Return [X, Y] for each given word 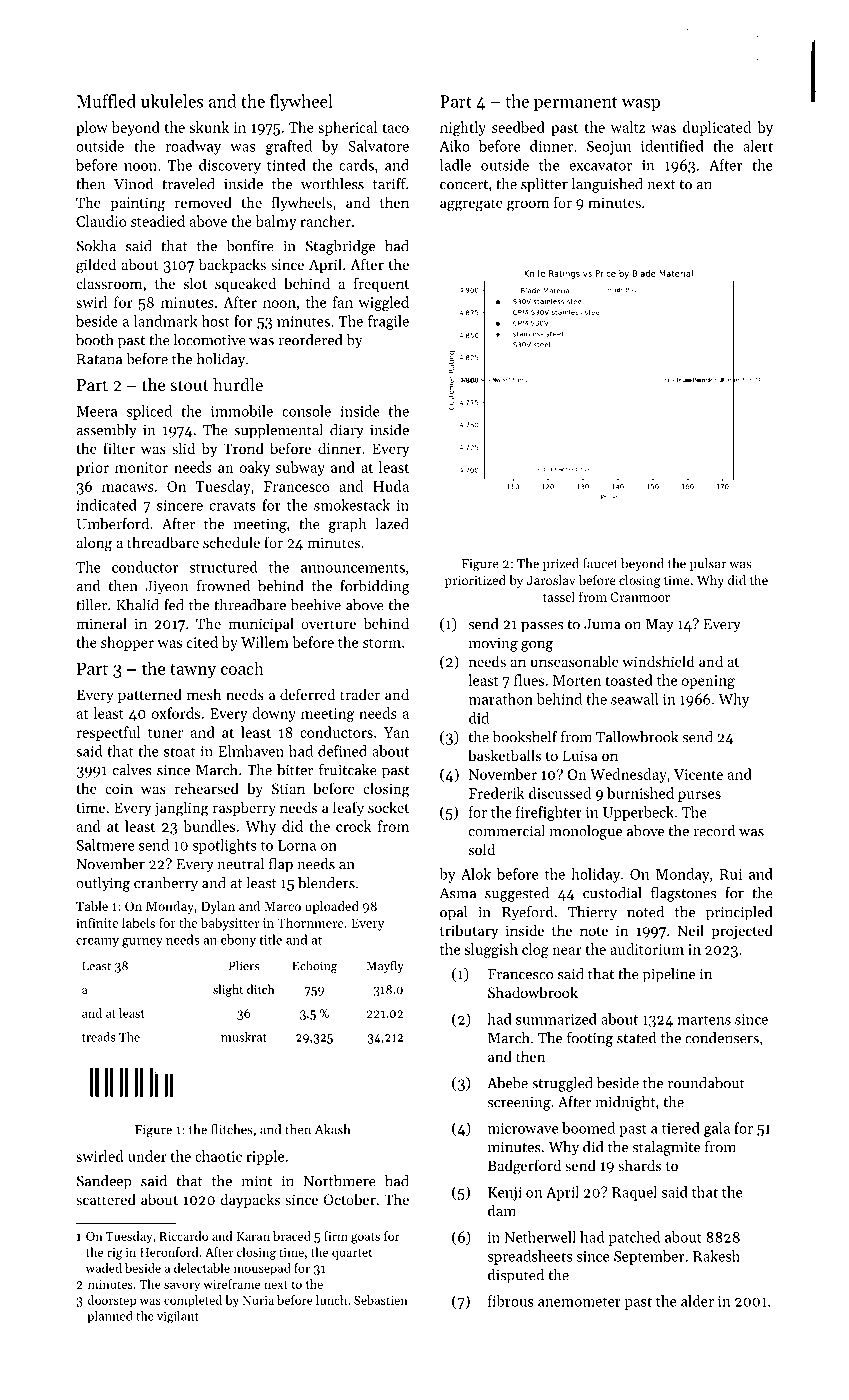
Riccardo [183, 1236]
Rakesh [716, 1256]
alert [758, 146]
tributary [469, 931]
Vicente [698, 774]
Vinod [133, 184]
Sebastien [381, 1300]
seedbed [518, 127]
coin [119, 788]
